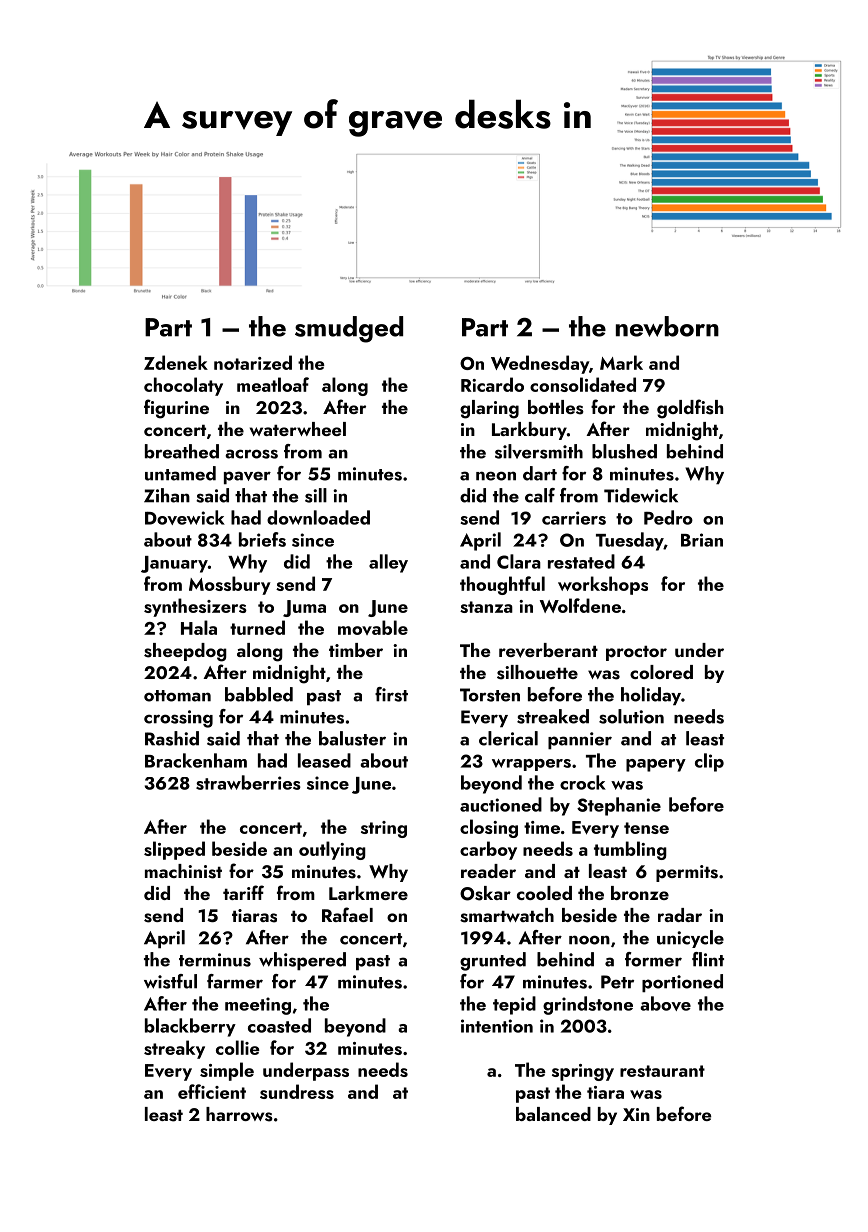 This page has height=1232, width=868. What do you see at coordinates (581, 561) in the page?
I see `restated` at bounding box center [581, 561].
